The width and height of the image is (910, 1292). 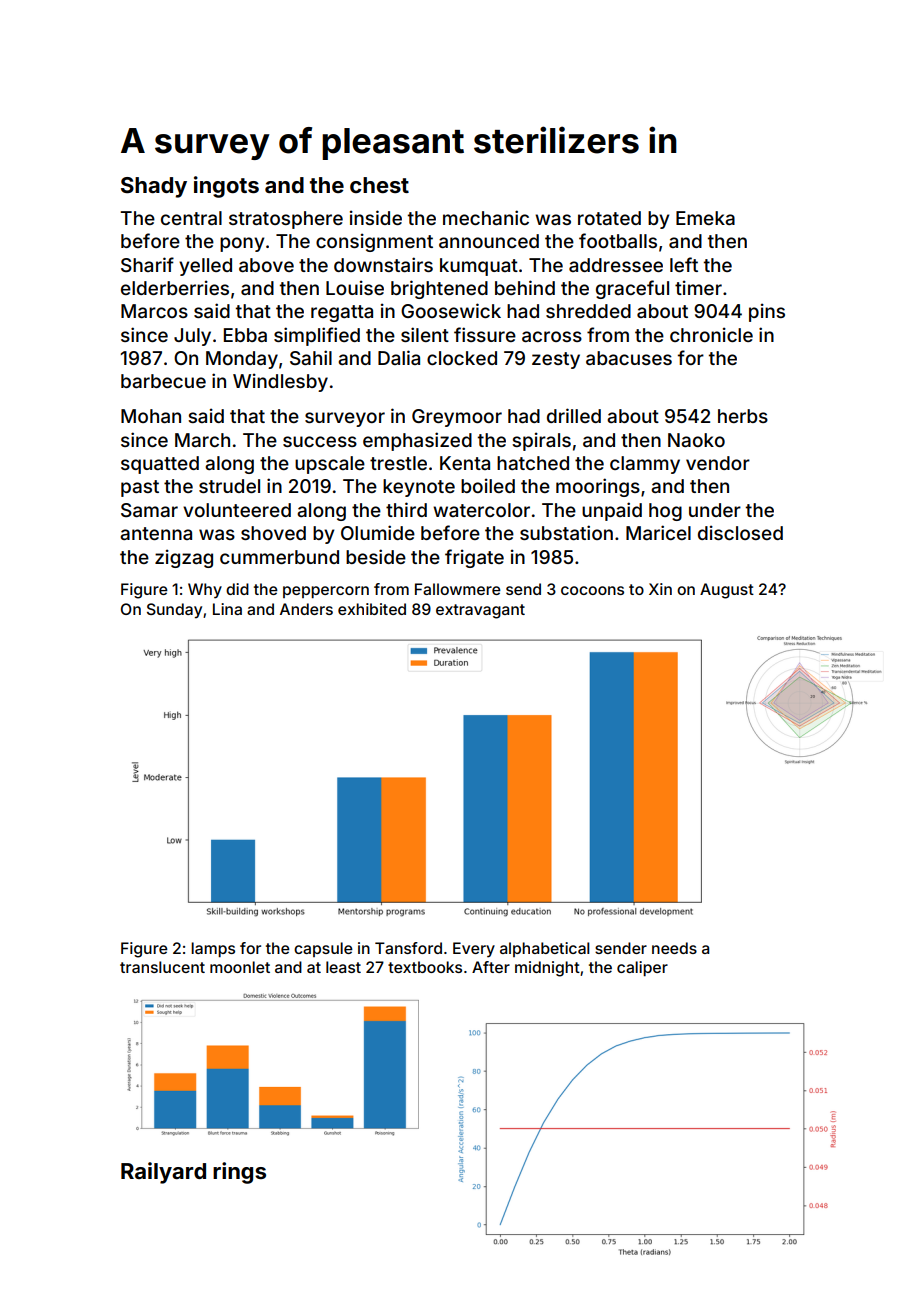 What do you see at coordinates (425, 967) in the image?
I see `textbooks` at bounding box center [425, 967].
